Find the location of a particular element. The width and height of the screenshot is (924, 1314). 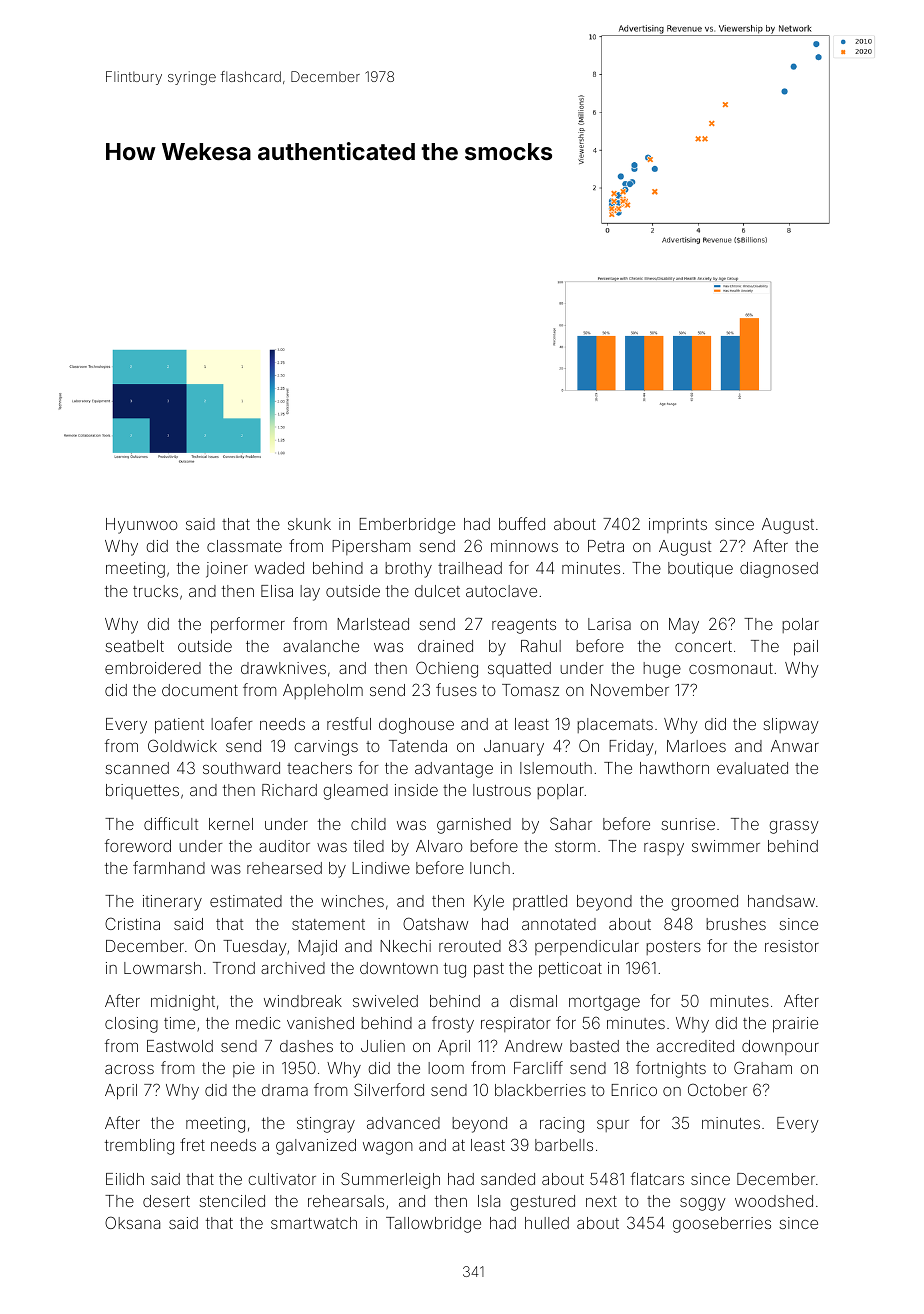

resistor is located at coordinates (792, 946).
